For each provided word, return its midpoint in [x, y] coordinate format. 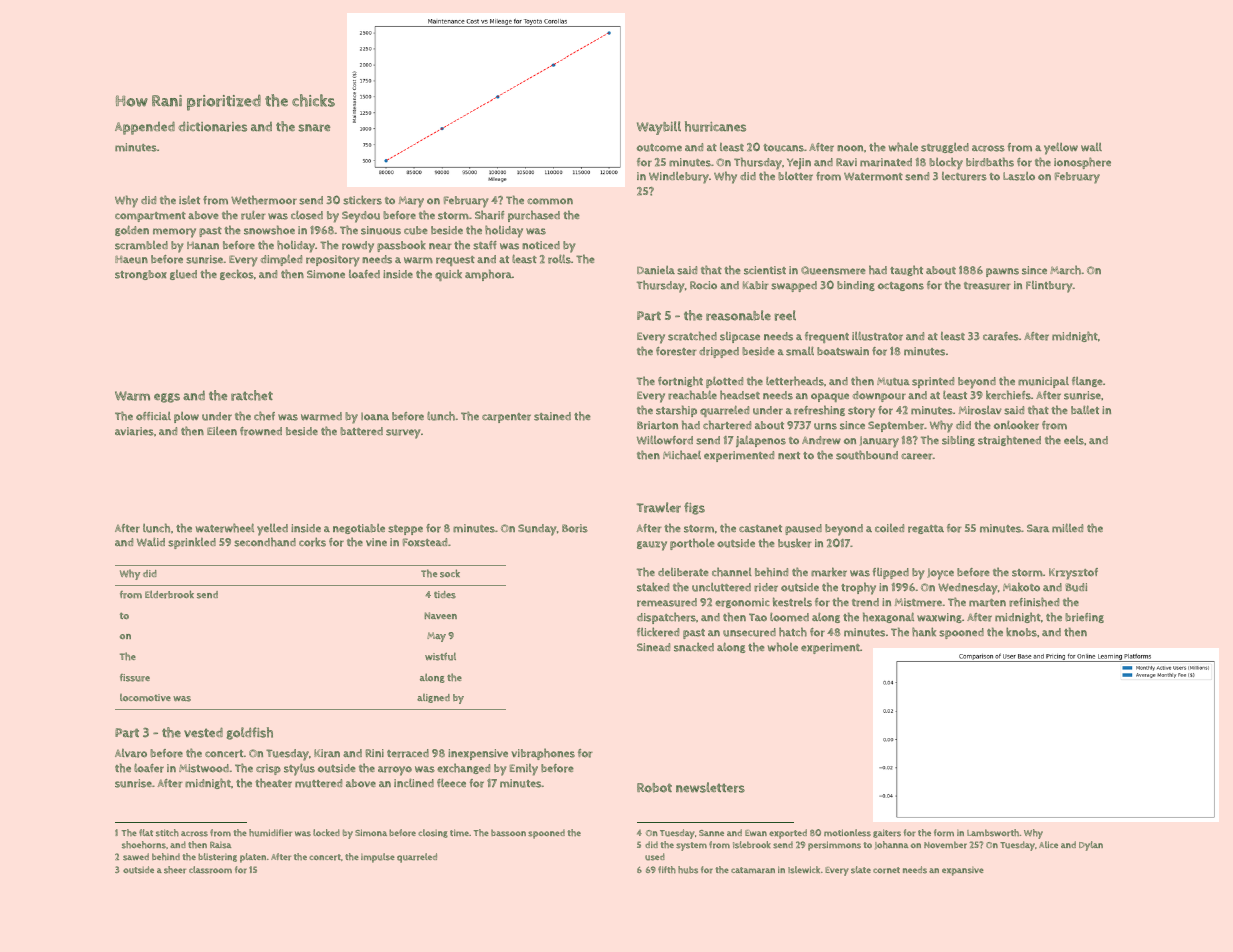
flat [146, 832]
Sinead [653, 647]
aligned [433, 698]
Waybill [659, 128]
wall [1091, 147]
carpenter [506, 418]
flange [1087, 382]
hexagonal [888, 617]
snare [314, 128]
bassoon [508, 833]
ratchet [252, 395]
